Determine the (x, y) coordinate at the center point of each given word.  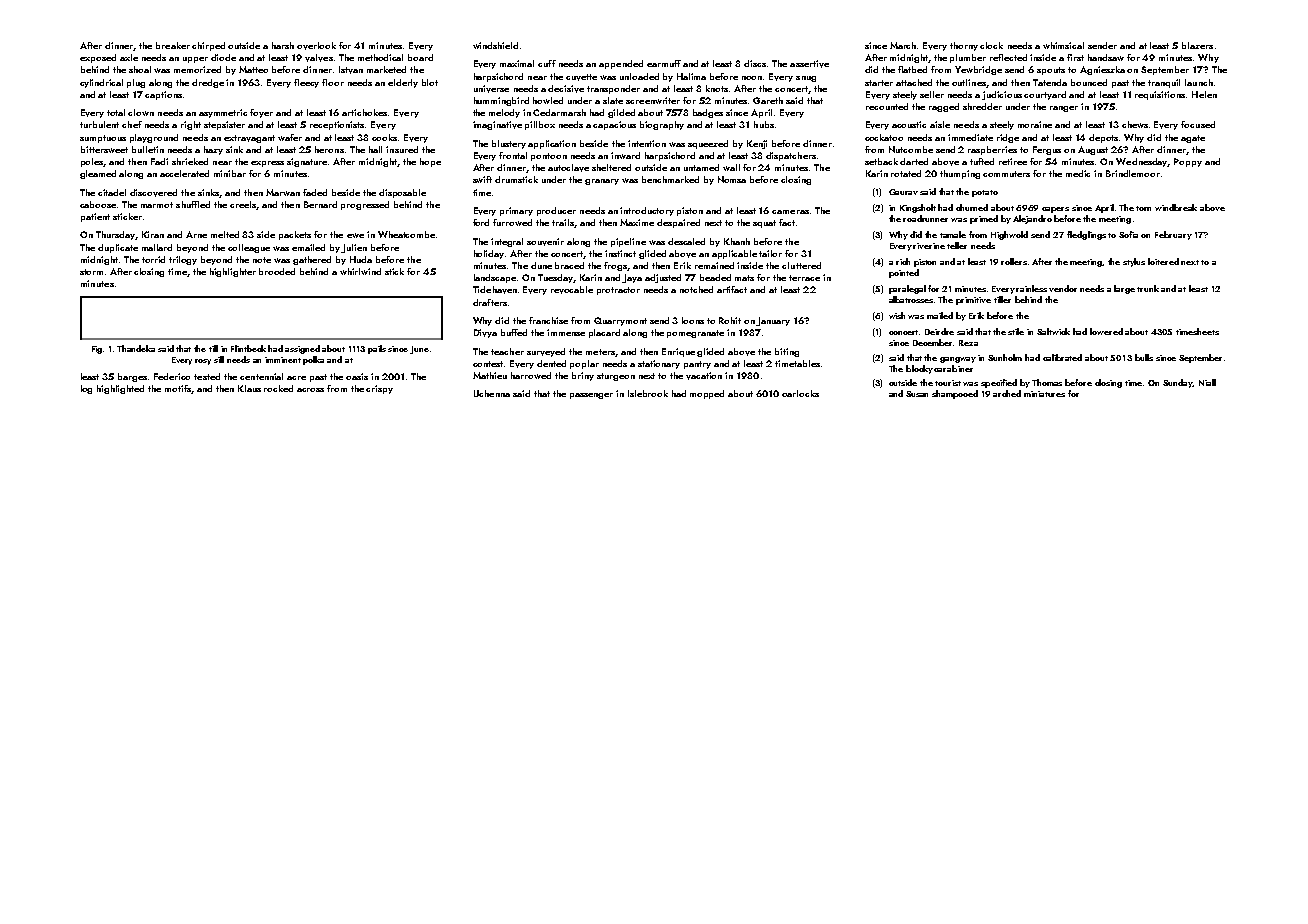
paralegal (907, 289)
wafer (290, 137)
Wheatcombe (406, 234)
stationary (659, 364)
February (1173, 235)
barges (132, 377)
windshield (495, 45)
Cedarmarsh (559, 112)
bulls (1144, 357)
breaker (173, 45)
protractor (618, 291)
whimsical (1063, 45)
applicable (734, 254)
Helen (1204, 94)
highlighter (233, 272)
